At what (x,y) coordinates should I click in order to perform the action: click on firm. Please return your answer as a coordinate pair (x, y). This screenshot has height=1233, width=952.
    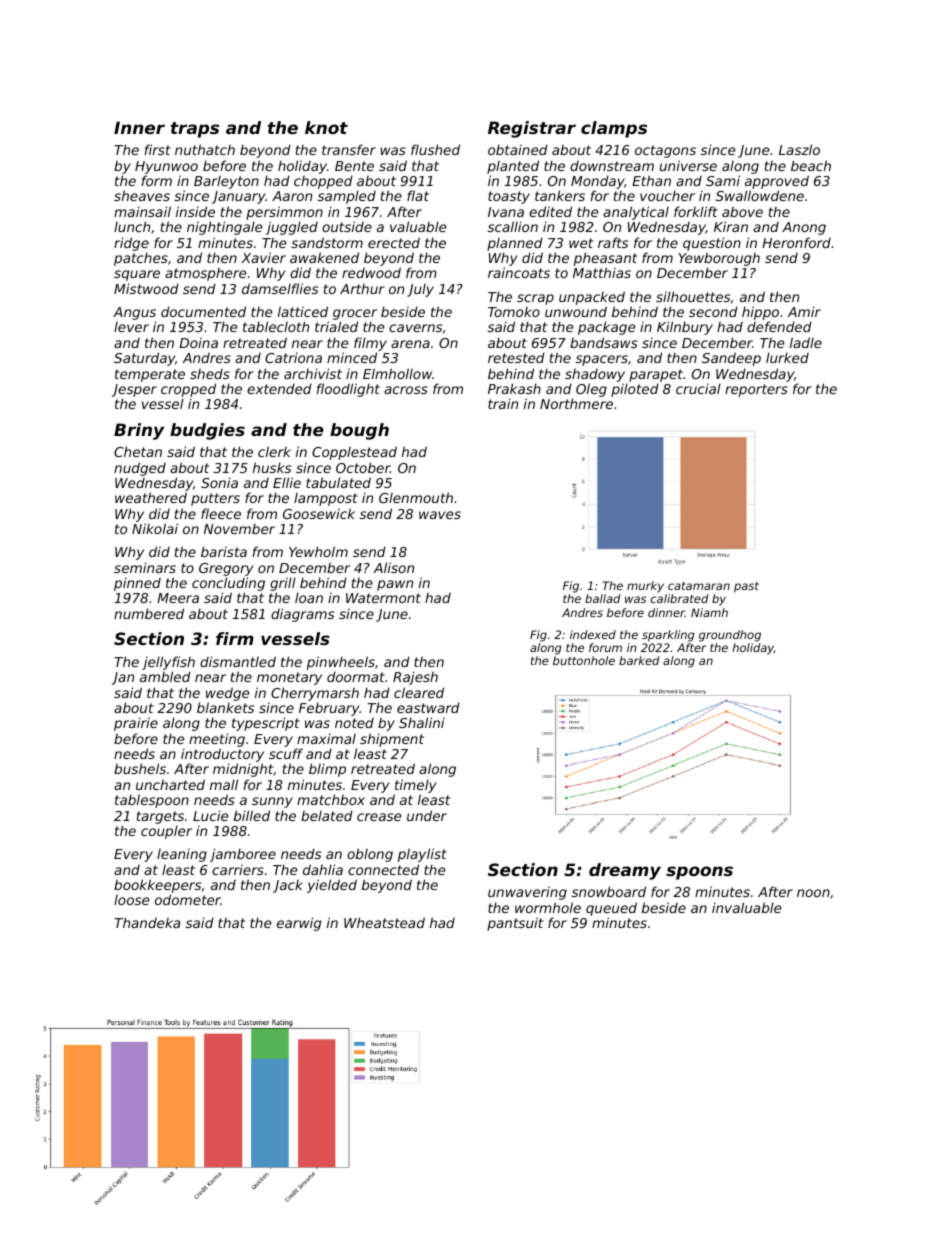
    Looking at the image, I should click on (235, 638).
